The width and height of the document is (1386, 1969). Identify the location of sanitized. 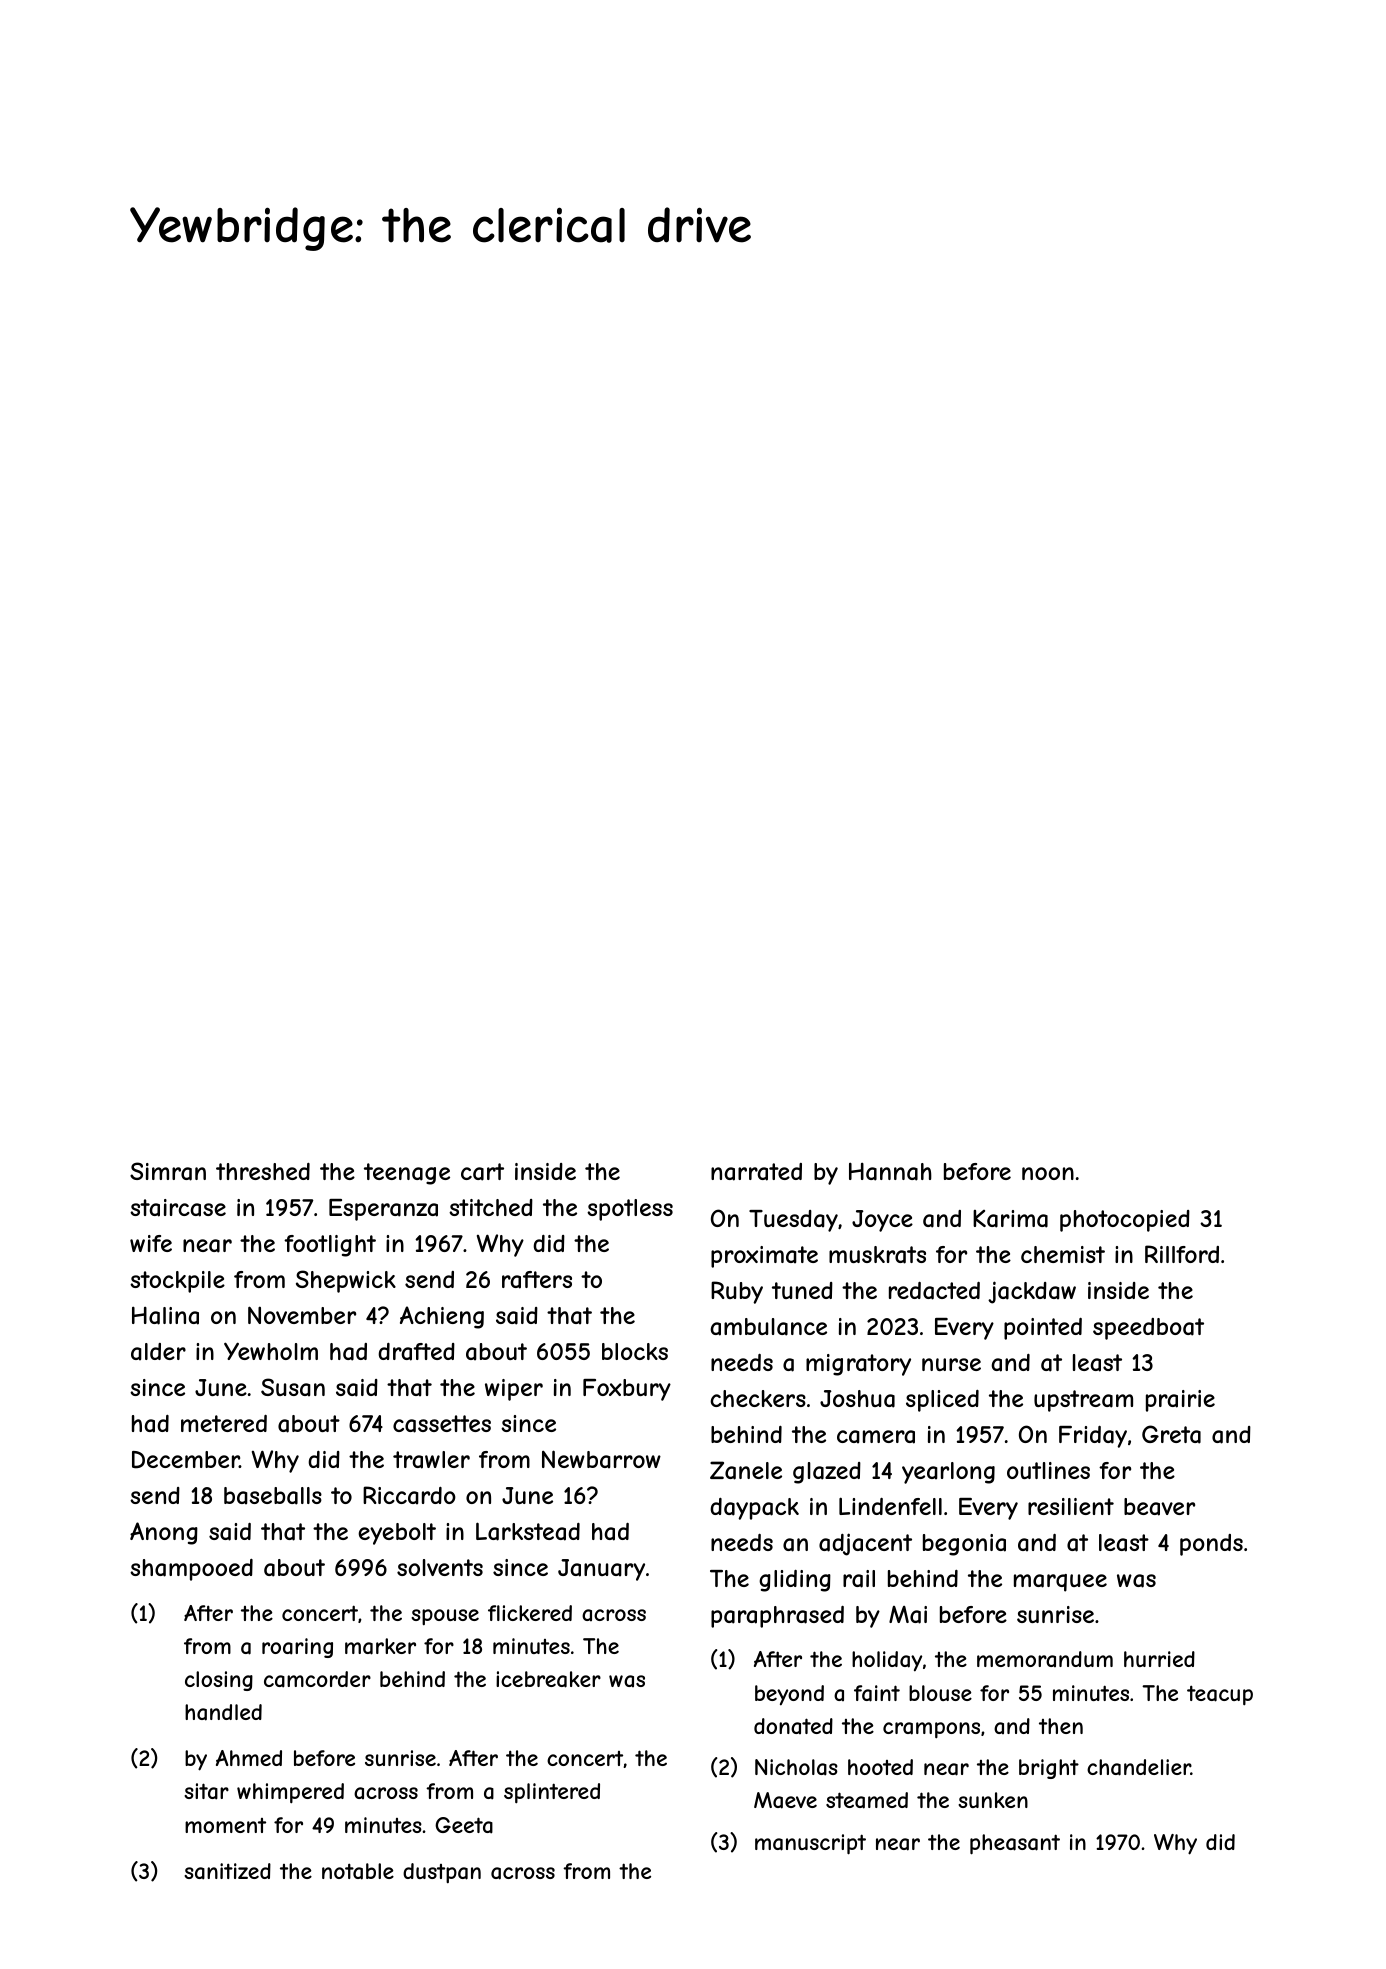
(227, 1871).
